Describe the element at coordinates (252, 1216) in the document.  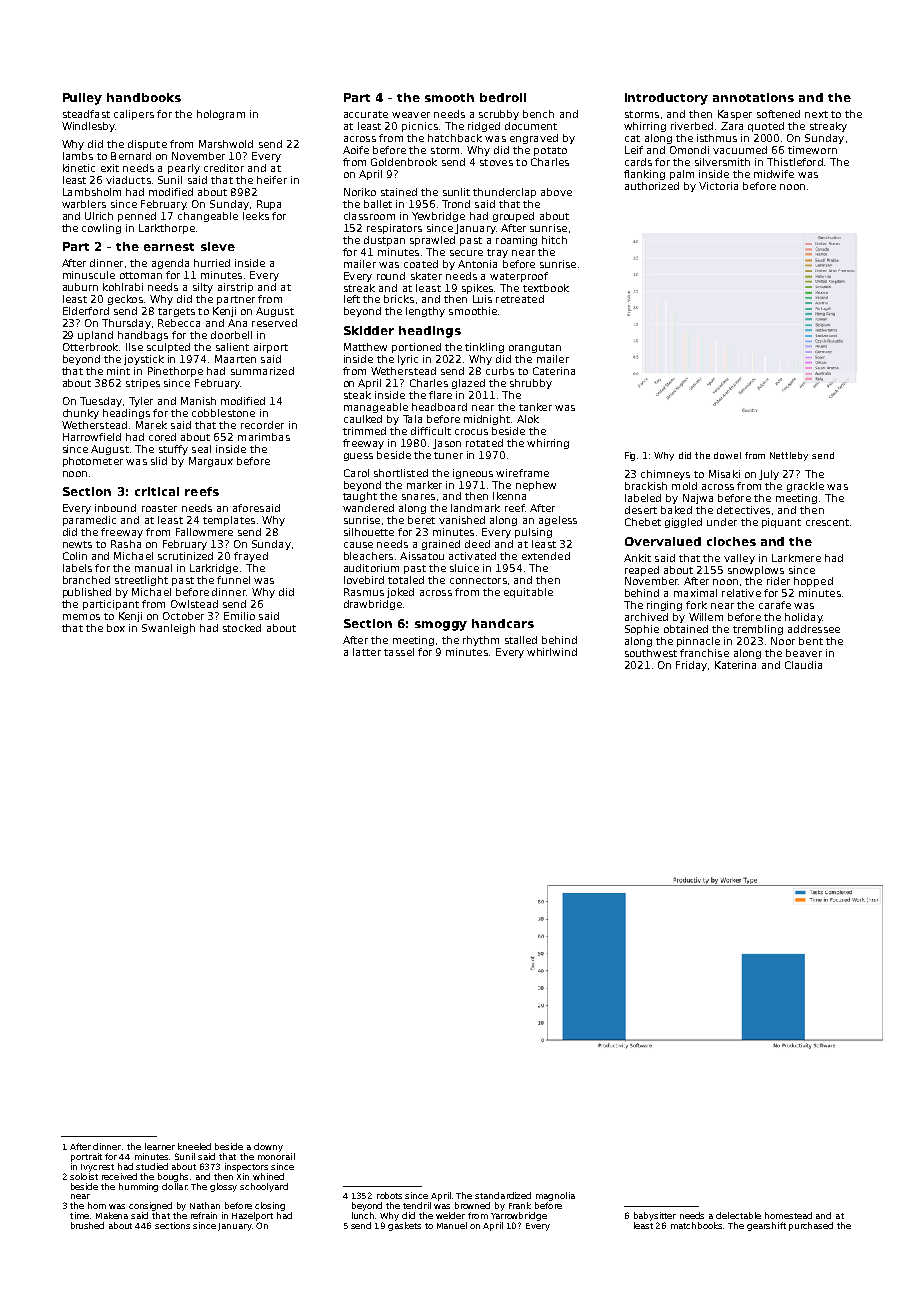
I see `Hazelport` at that location.
